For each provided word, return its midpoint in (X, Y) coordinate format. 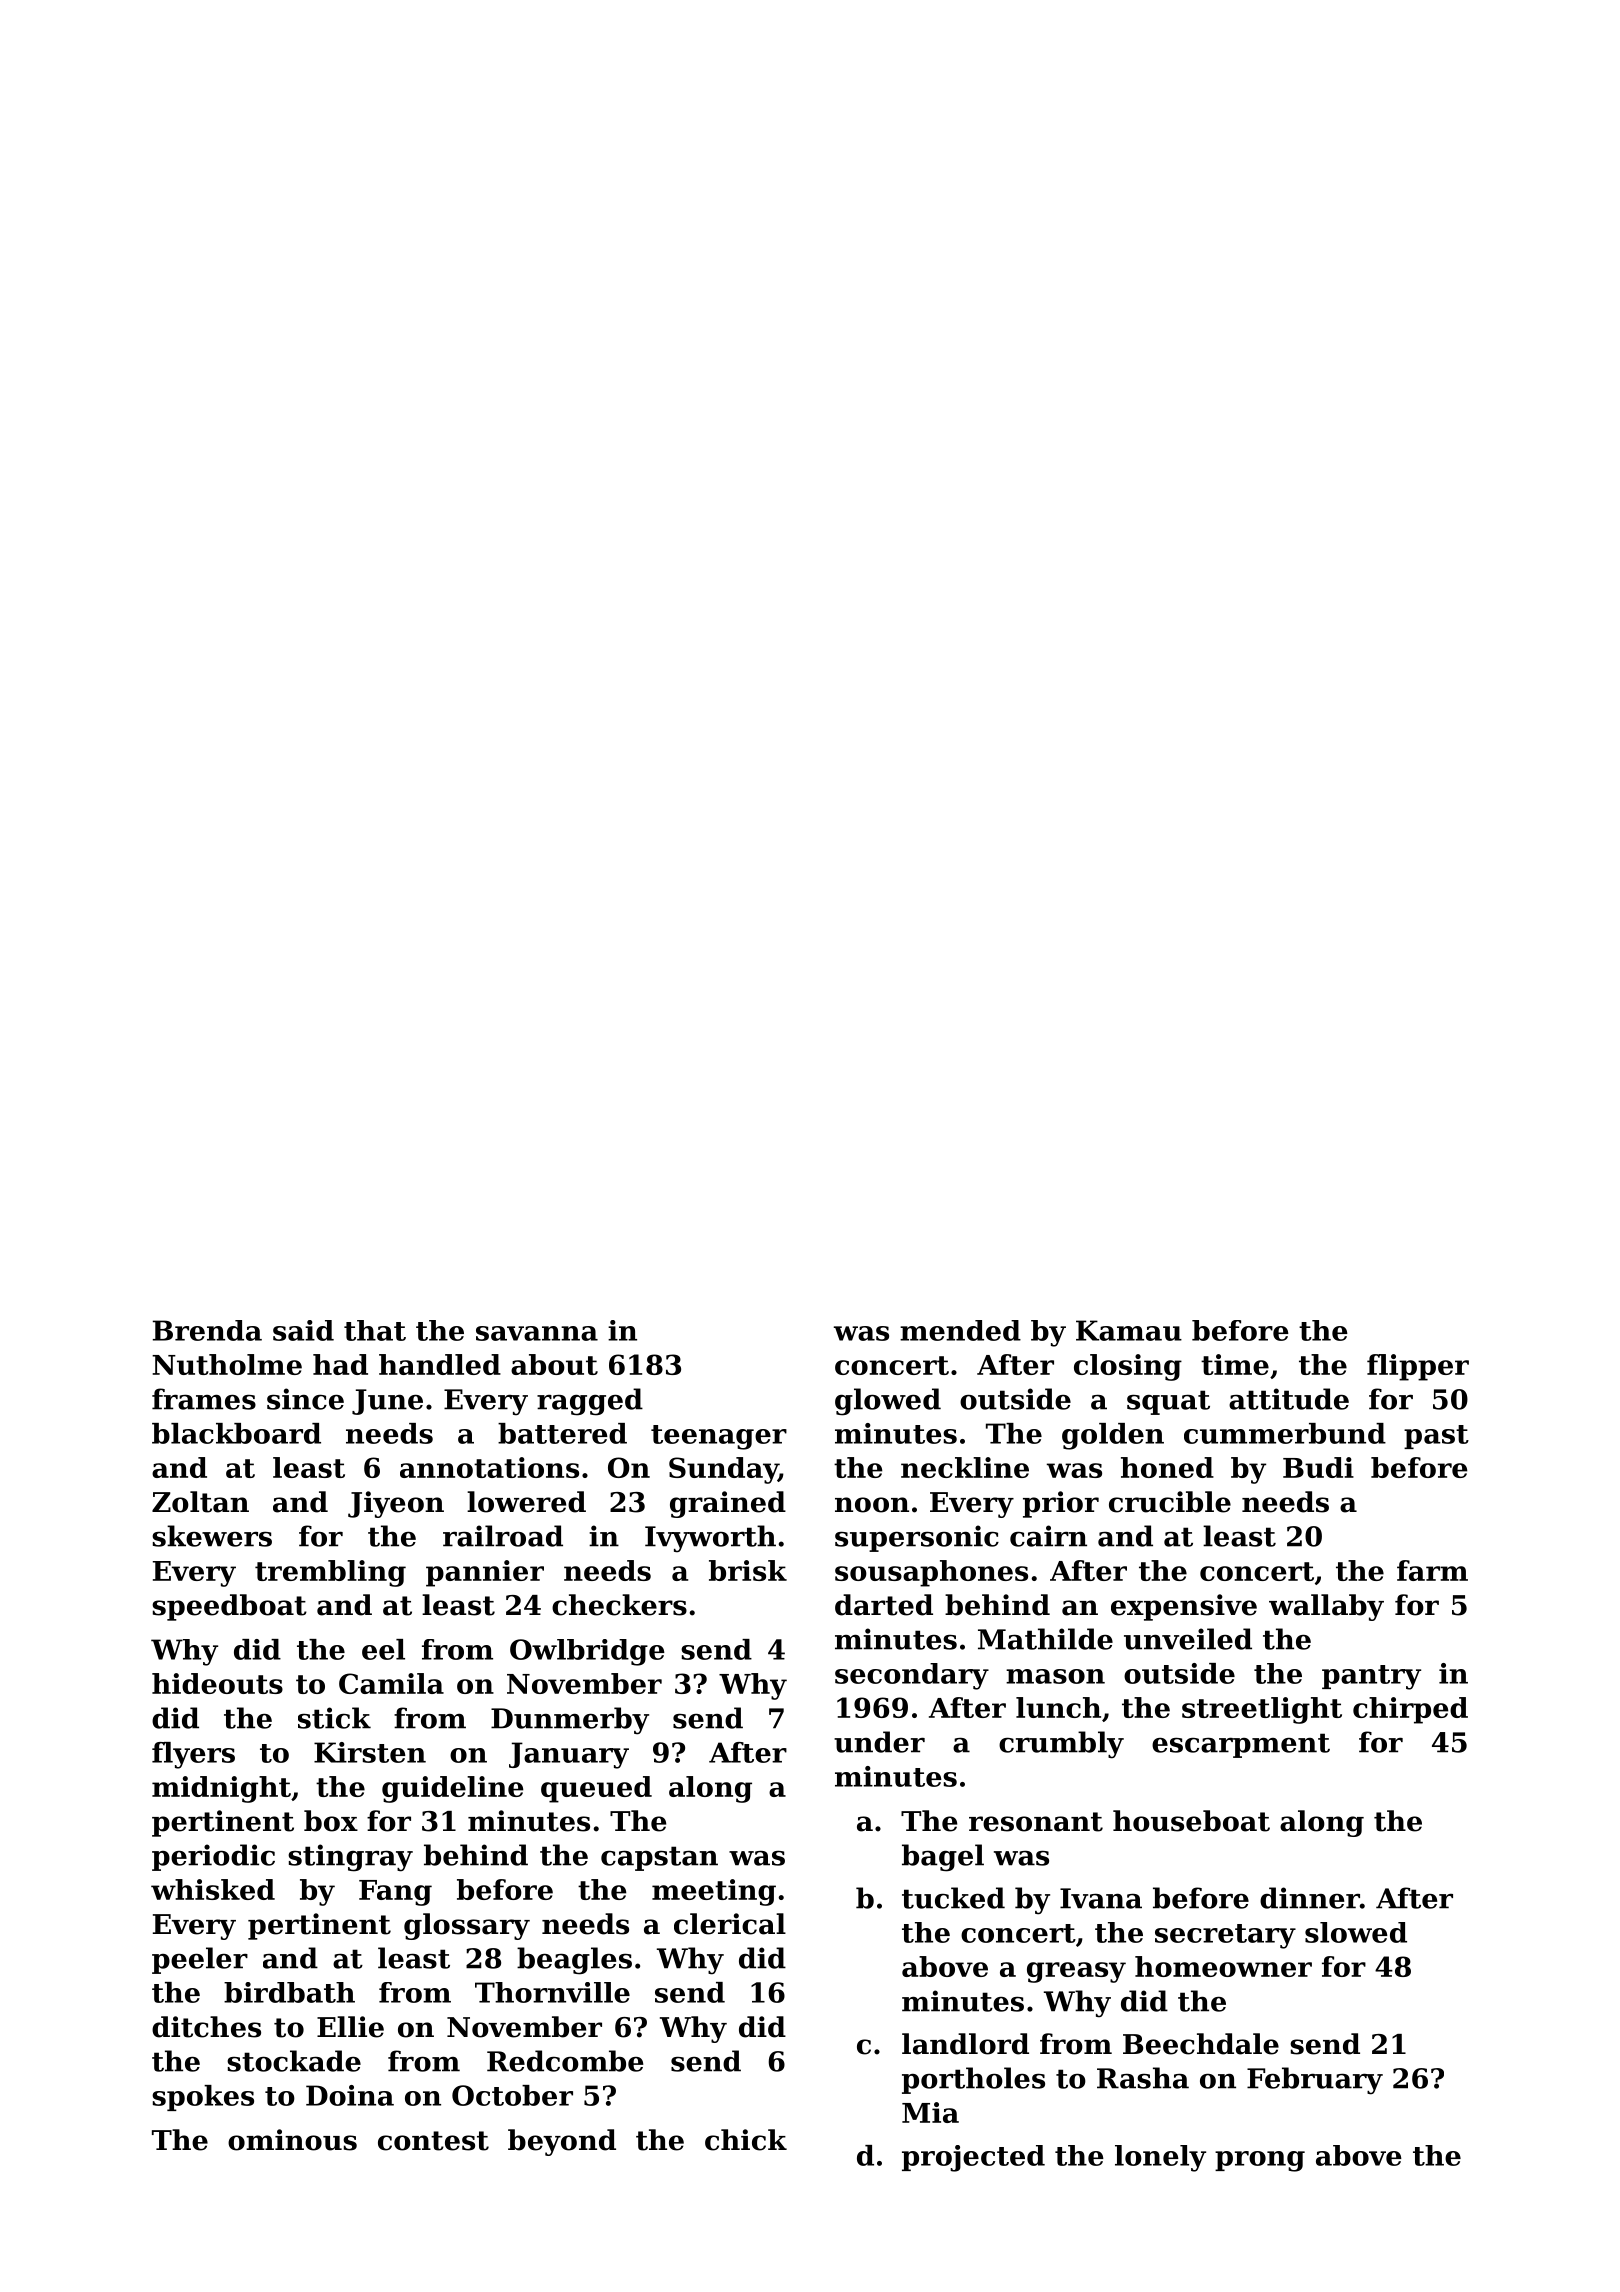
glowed (888, 1402)
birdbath (289, 1992)
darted (884, 1605)
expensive (1184, 1607)
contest (433, 2141)
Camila (391, 1683)
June (387, 1402)
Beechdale (1201, 2044)
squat (1168, 1402)
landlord (965, 2044)
